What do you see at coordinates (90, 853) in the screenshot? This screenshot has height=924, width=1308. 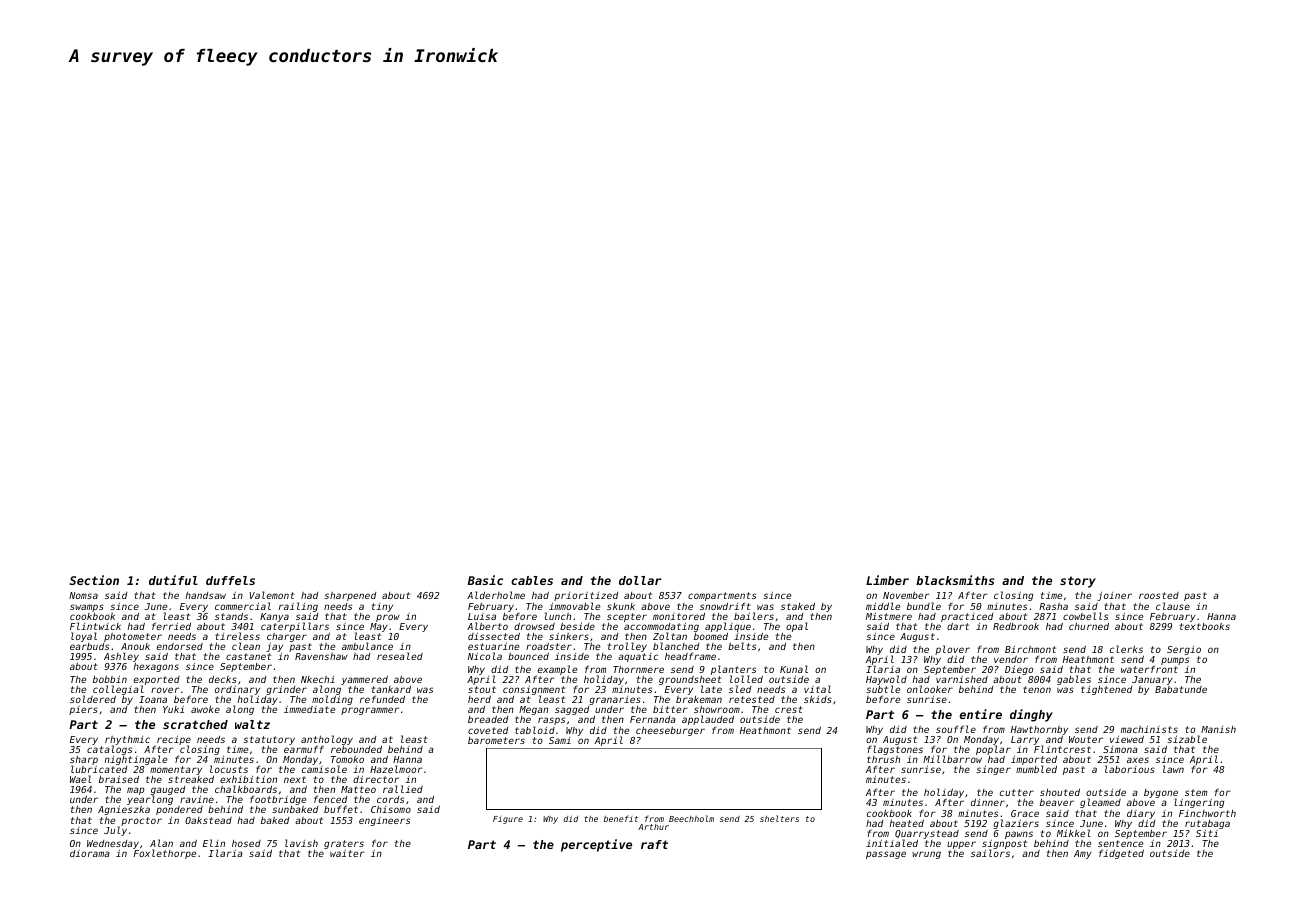 I see `diorama` at bounding box center [90, 853].
